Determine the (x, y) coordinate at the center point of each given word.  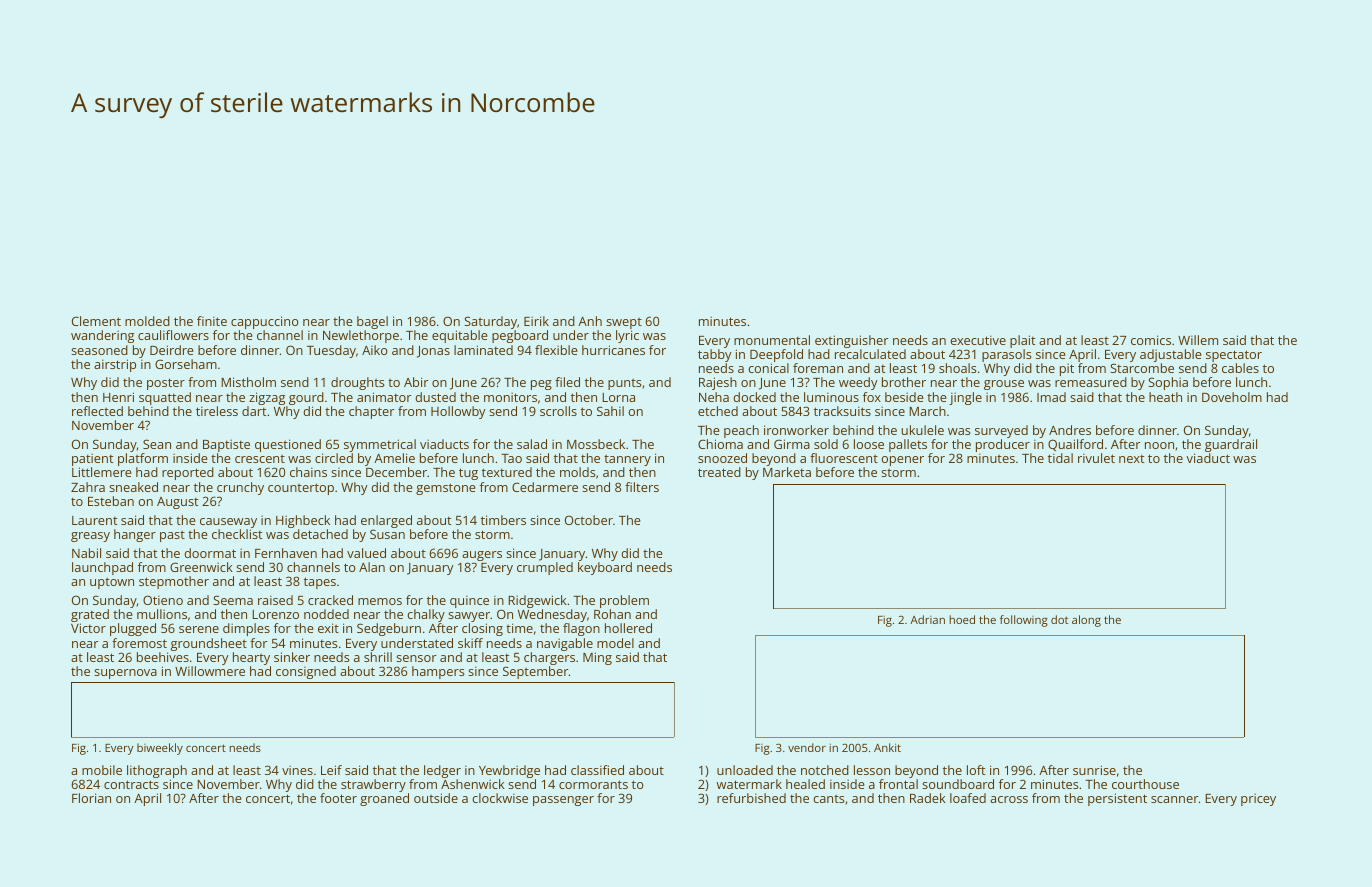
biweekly (160, 749)
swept (624, 323)
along (1086, 621)
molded (147, 321)
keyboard (605, 568)
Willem (1198, 340)
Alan (372, 567)
